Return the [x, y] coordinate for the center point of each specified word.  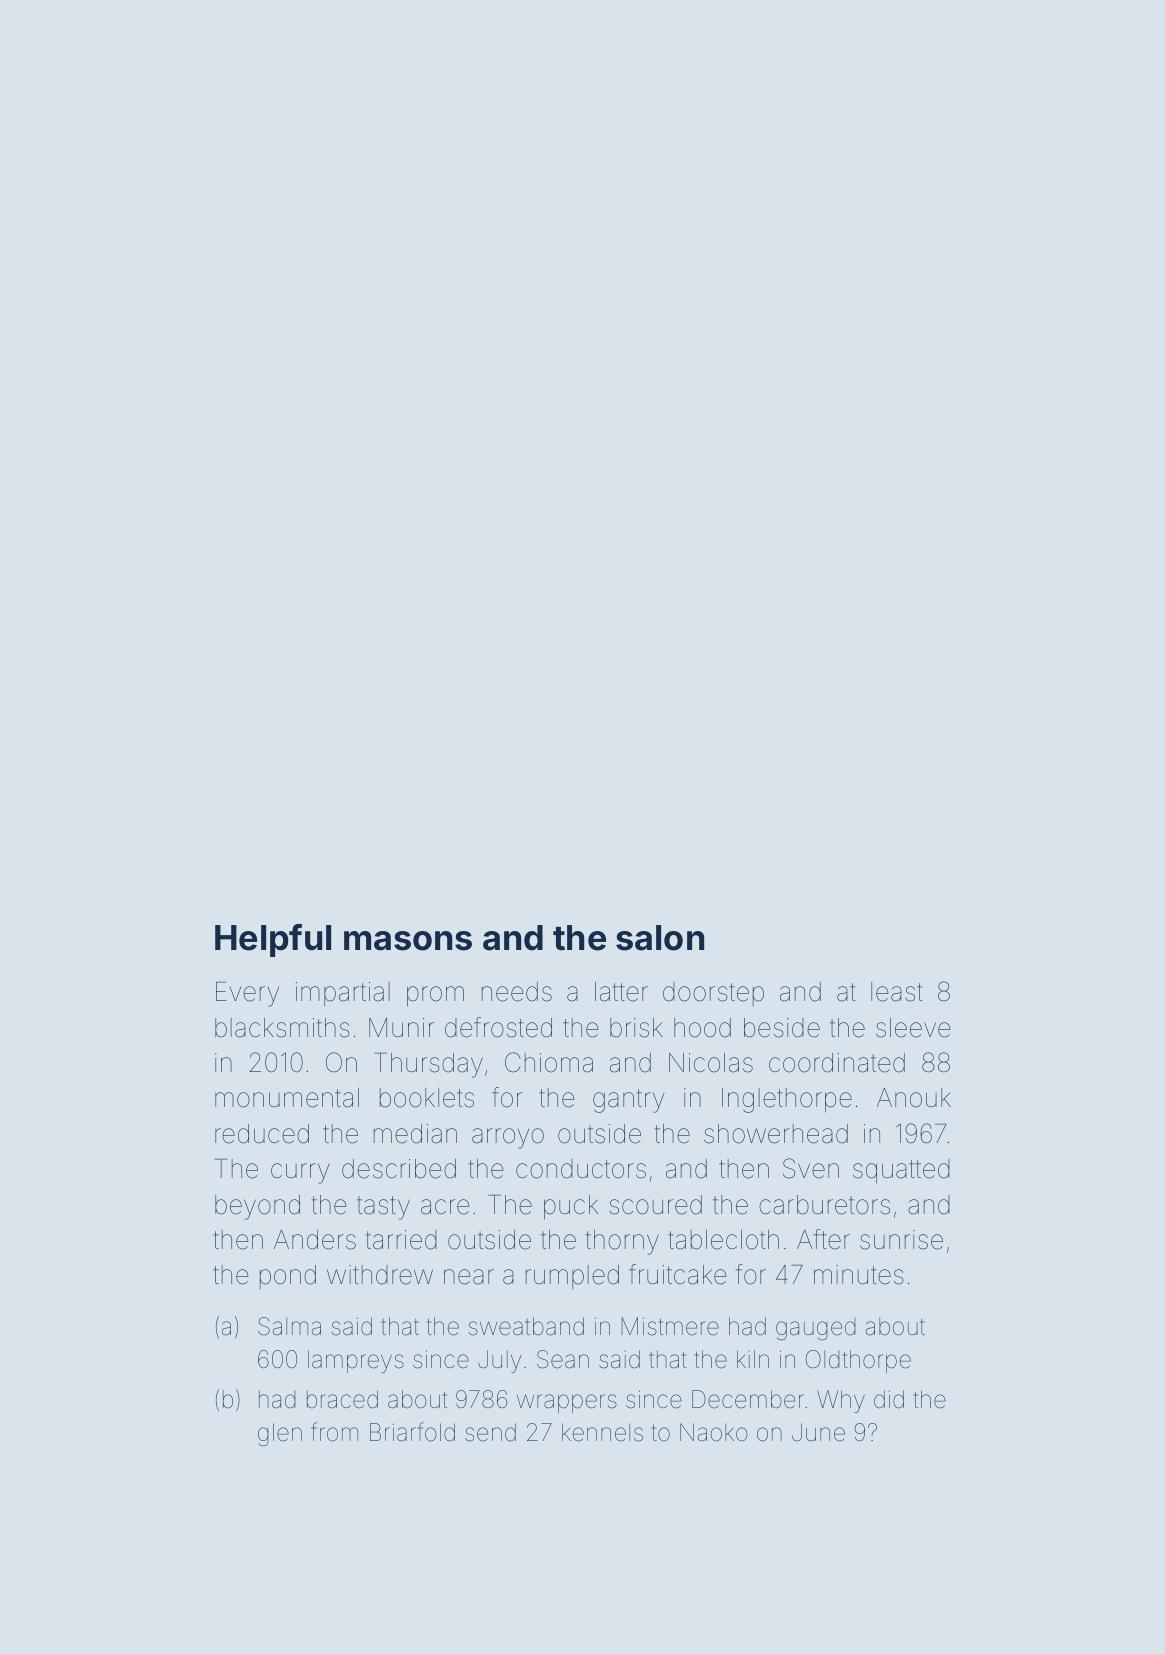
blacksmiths [282, 1028]
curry [300, 1173]
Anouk [914, 1098]
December [748, 1399]
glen [280, 1434]
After [823, 1239]
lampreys [356, 1361]
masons [408, 941]
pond [288, 1277]
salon [660, 938]
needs [517, 992]
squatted [901, 1171]
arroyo [508, 1138]
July [499, 1361]
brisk [636, 1028]
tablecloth [723, 1240]
